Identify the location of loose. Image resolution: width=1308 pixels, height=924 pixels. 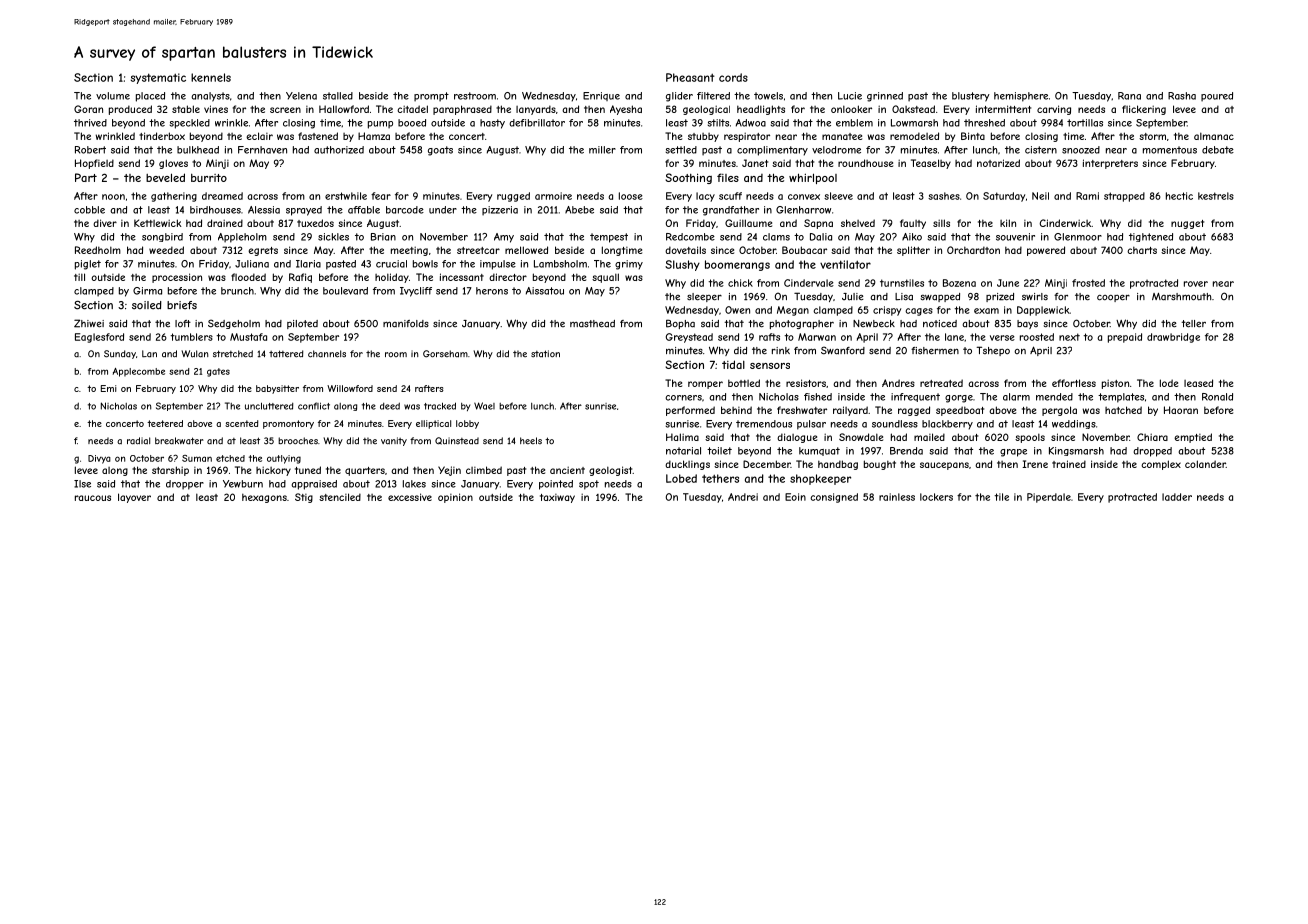
(631, 196).
